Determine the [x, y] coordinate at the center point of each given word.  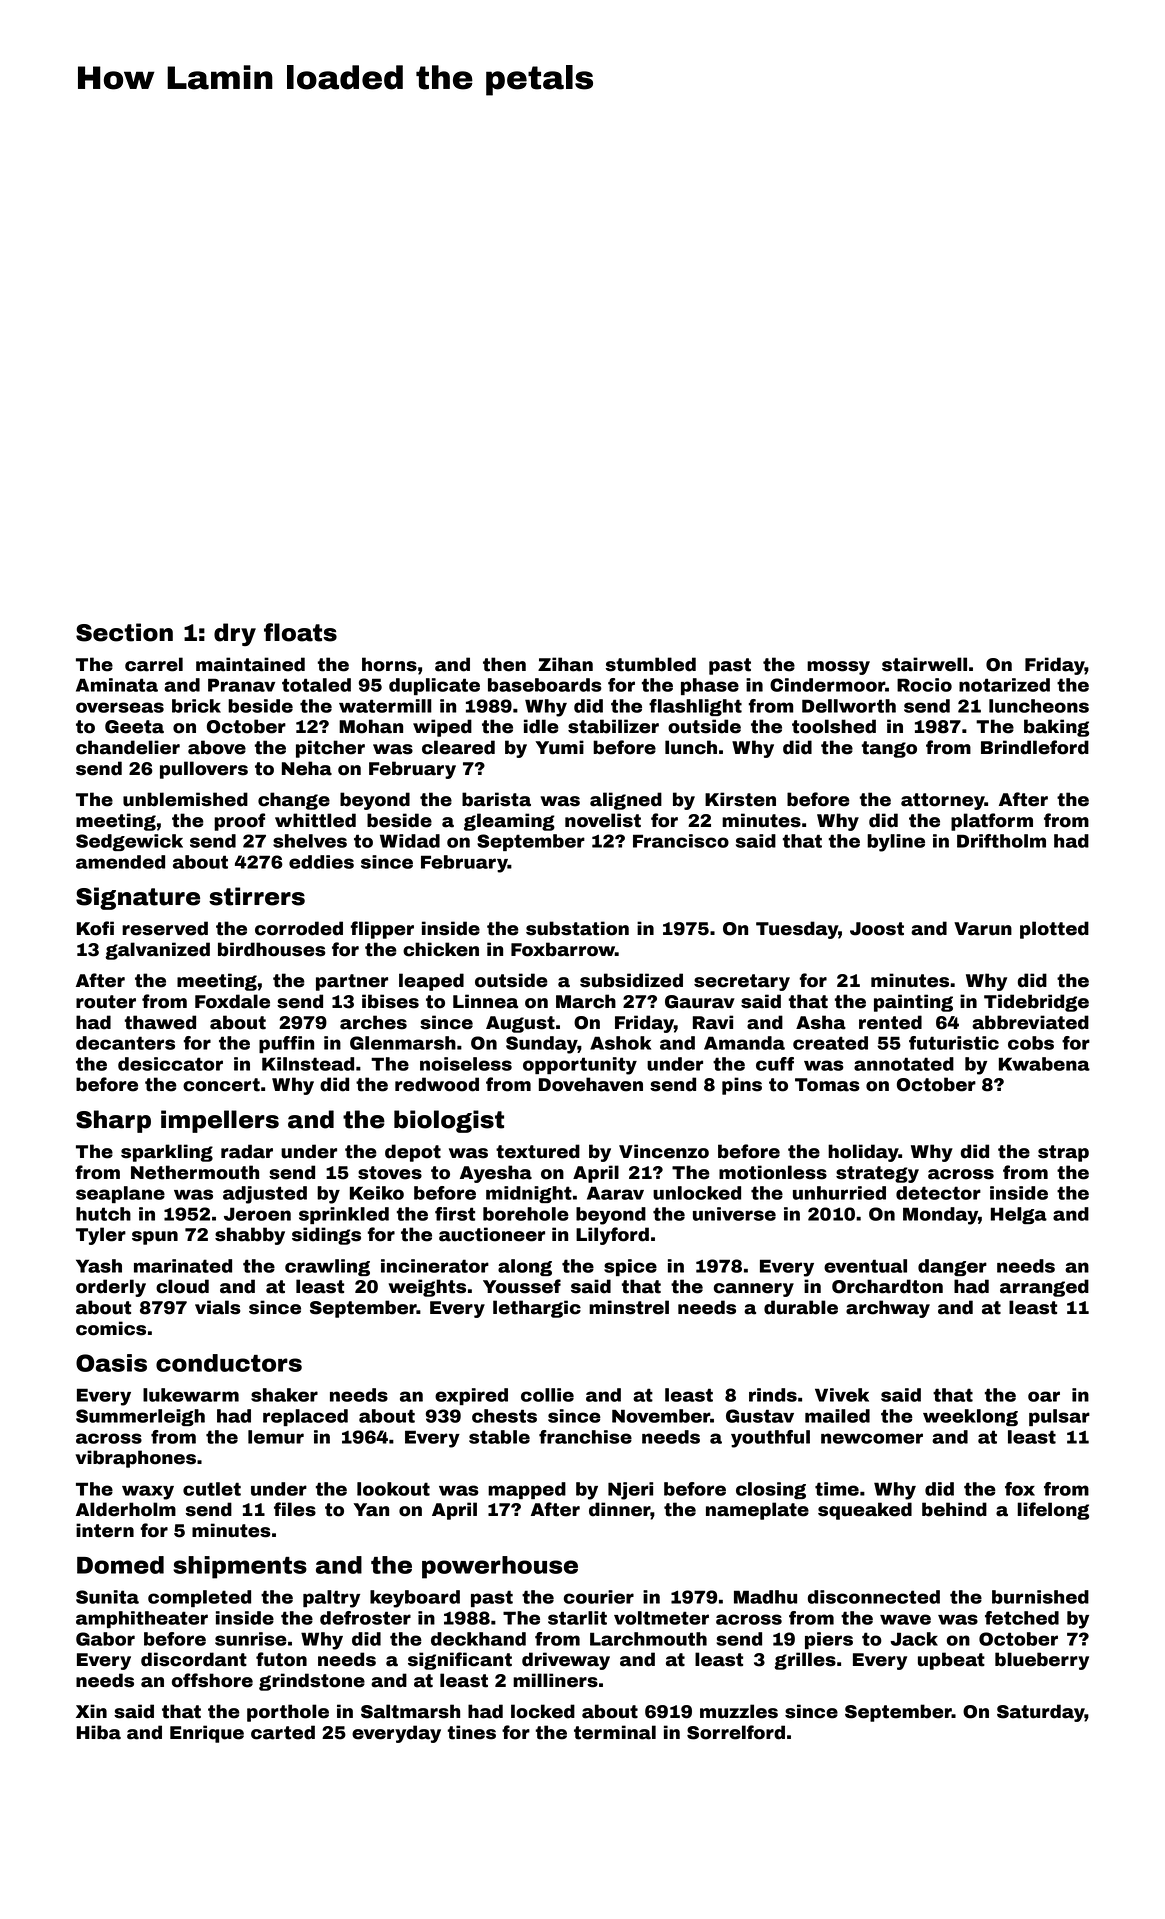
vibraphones [135, 1459]
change [294, 801]
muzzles [739, 1711]
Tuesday [797, 930]
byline [896, 843]
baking [1056, 728]
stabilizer [613, 726]
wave [905, 1619]
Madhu [765, 1597]
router [106, 1002]
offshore [212, 1680]
